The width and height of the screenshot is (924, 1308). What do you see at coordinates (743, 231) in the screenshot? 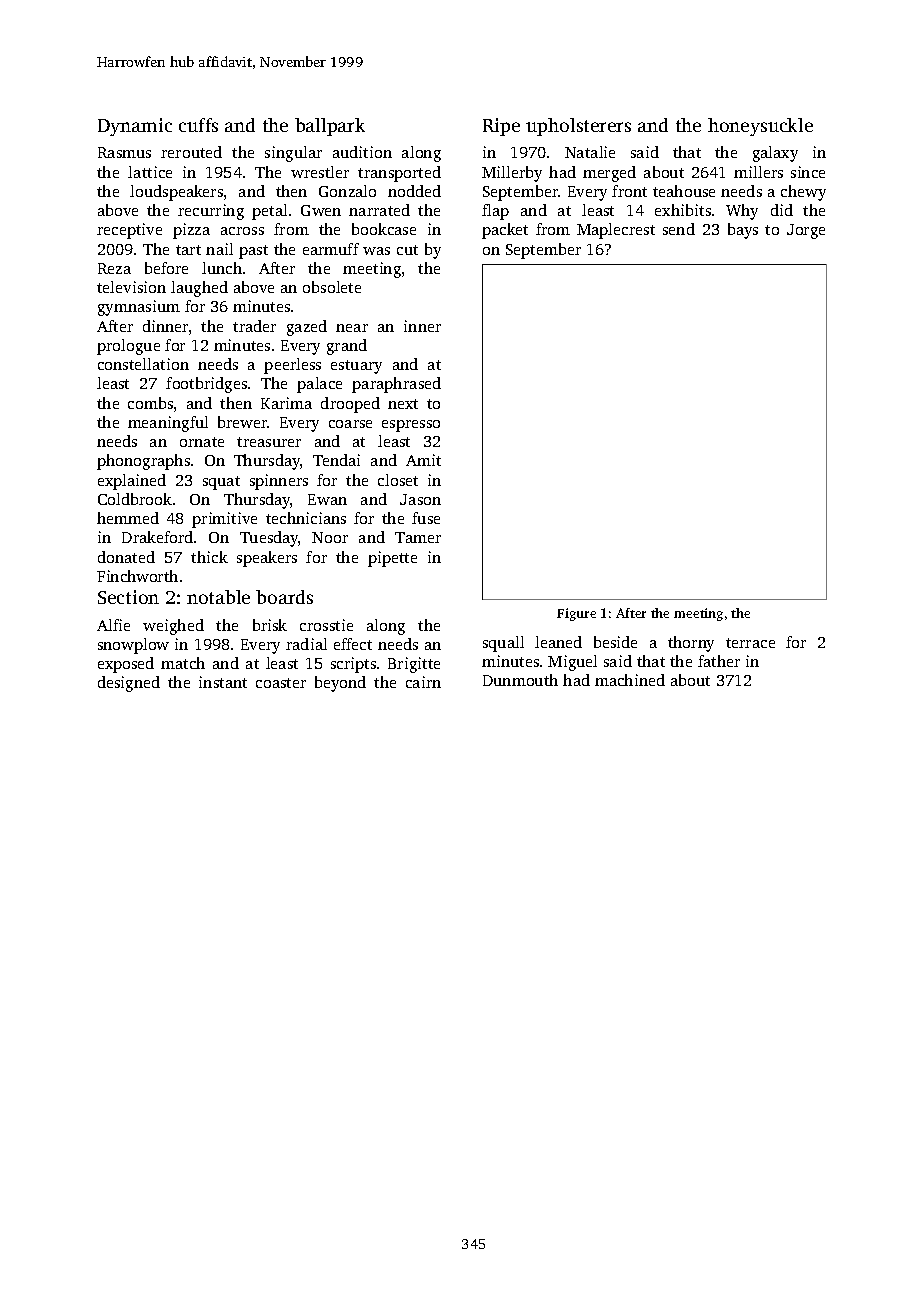
I see `bays` at bounding box center [743, 231].
